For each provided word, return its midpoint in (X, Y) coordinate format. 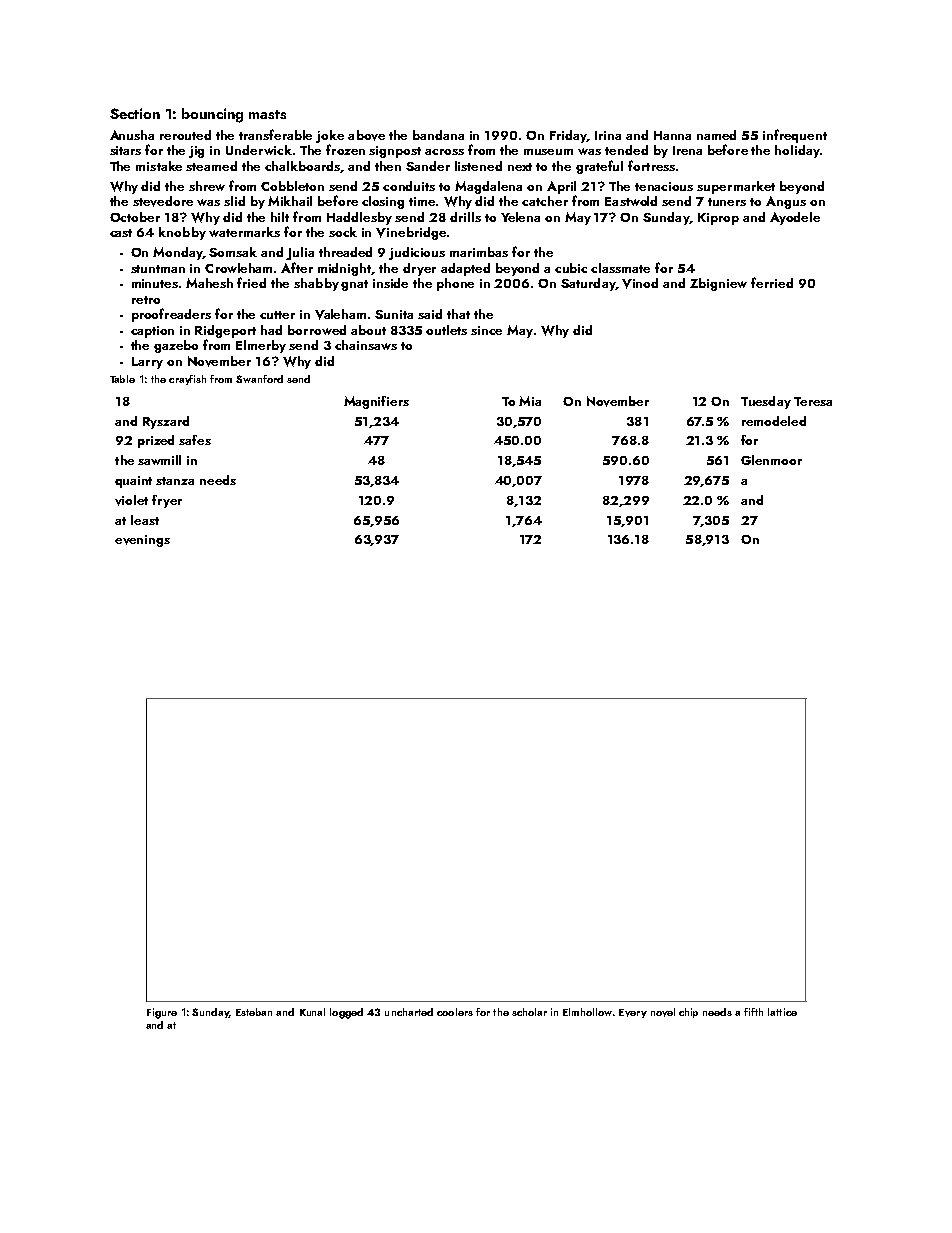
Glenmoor (771, 460)
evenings (142, 541)
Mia (530, 401)
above (366, 135)
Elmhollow (587, 1012)
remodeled (774, 421)
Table (122, 379)
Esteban (254, 1012)
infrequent (795, 136)
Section (135, 113)
